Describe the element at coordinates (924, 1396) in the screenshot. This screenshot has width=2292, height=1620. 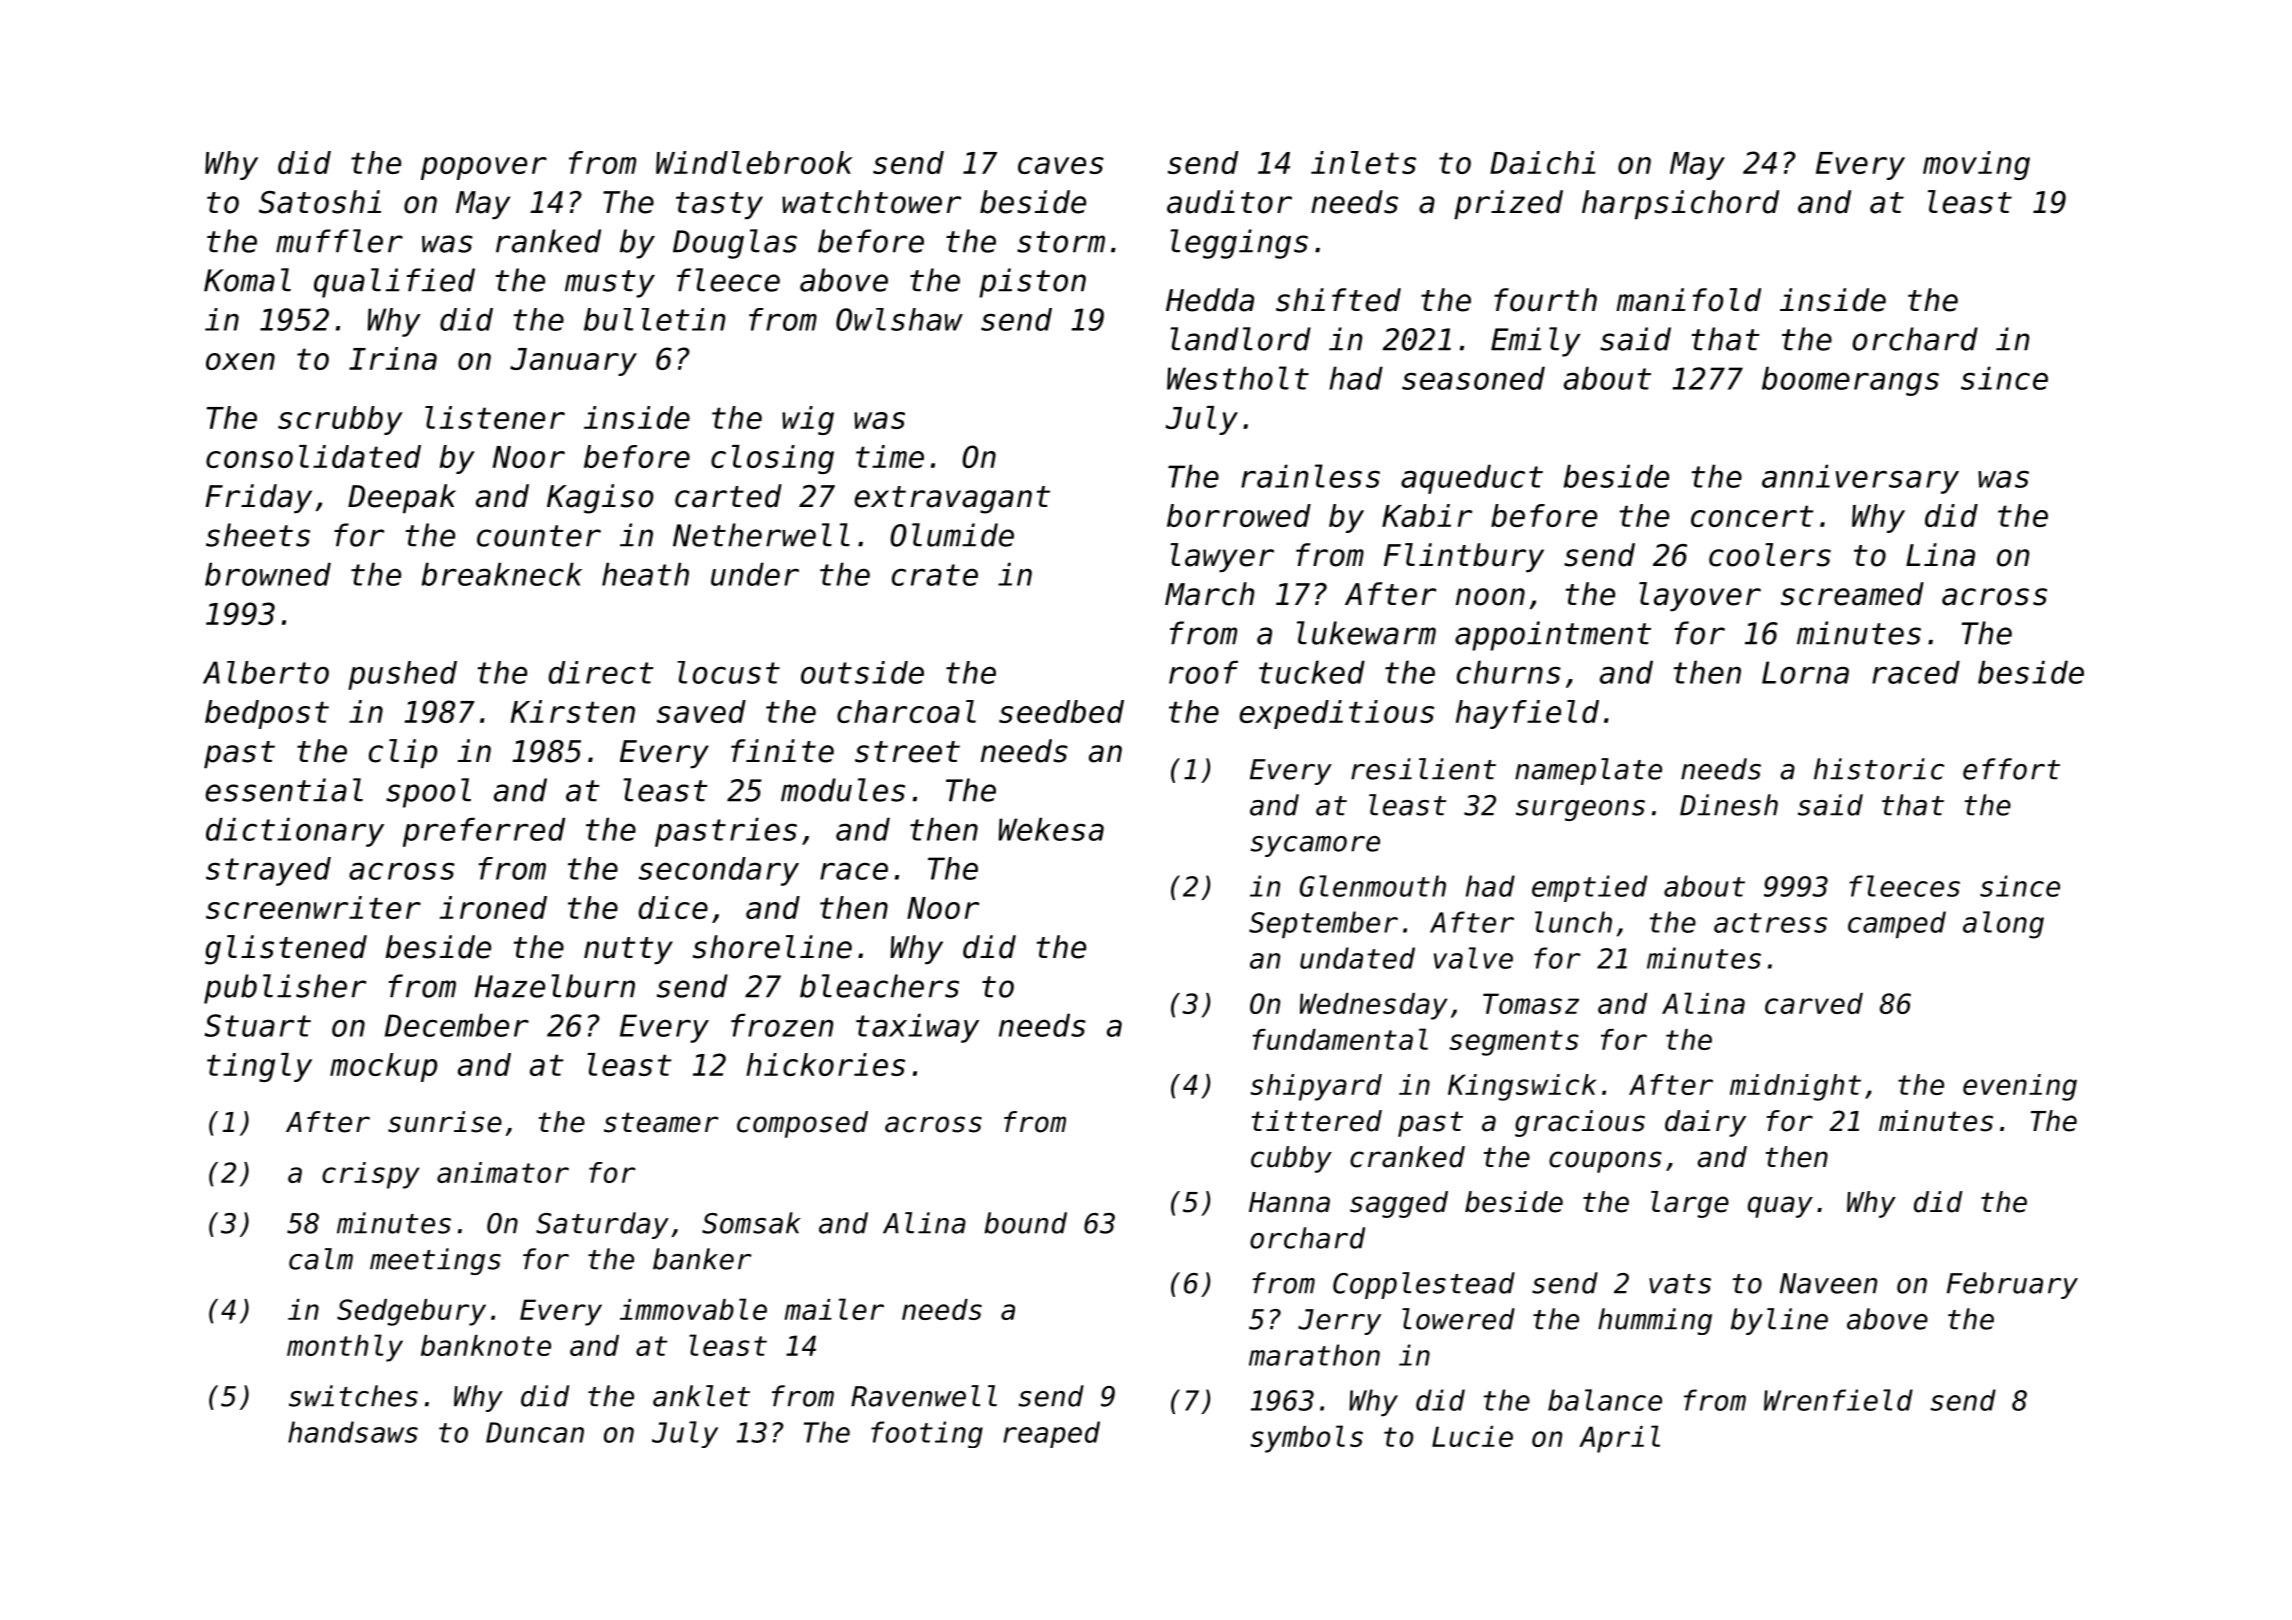
I see `Ravenwell` at that location.
